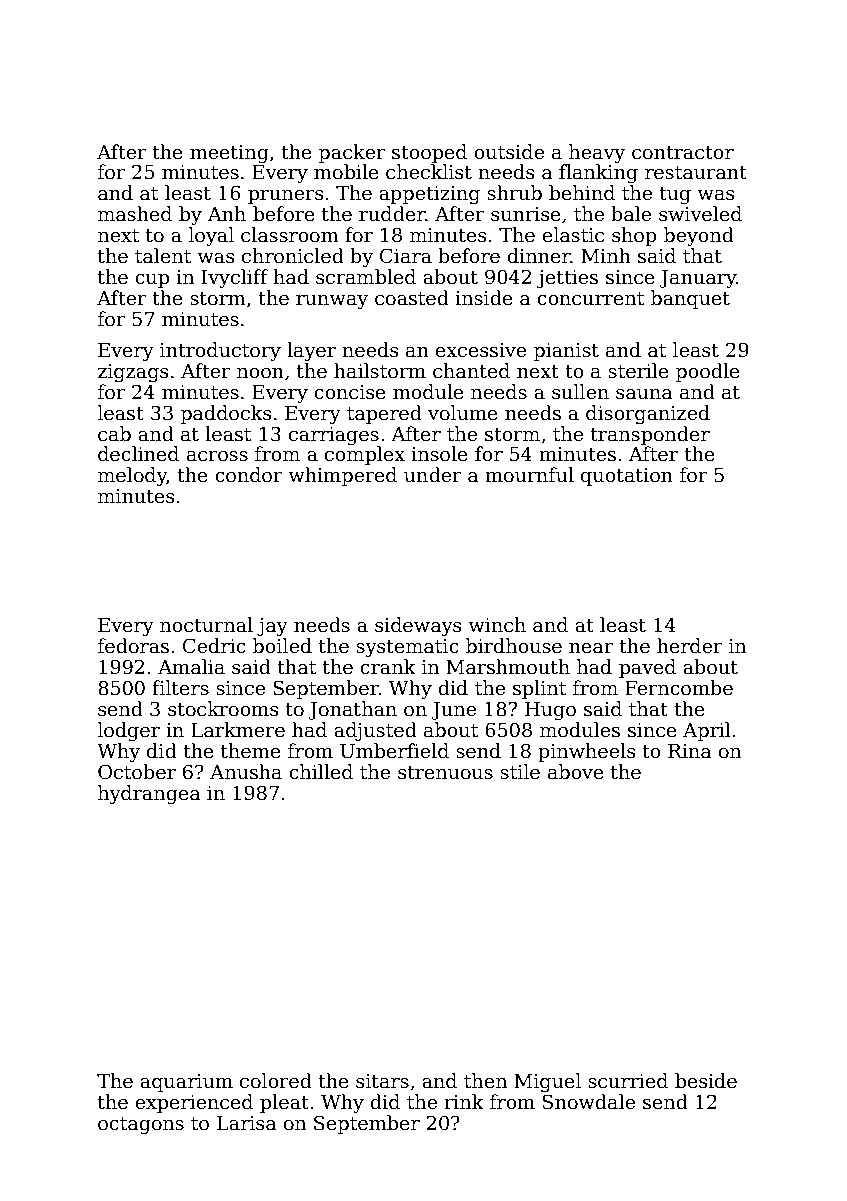 This screenshot has width=847, height=1201. Describe the element at coordinates (342, 476) in the screenshot. I see `whimpered` at that location.
